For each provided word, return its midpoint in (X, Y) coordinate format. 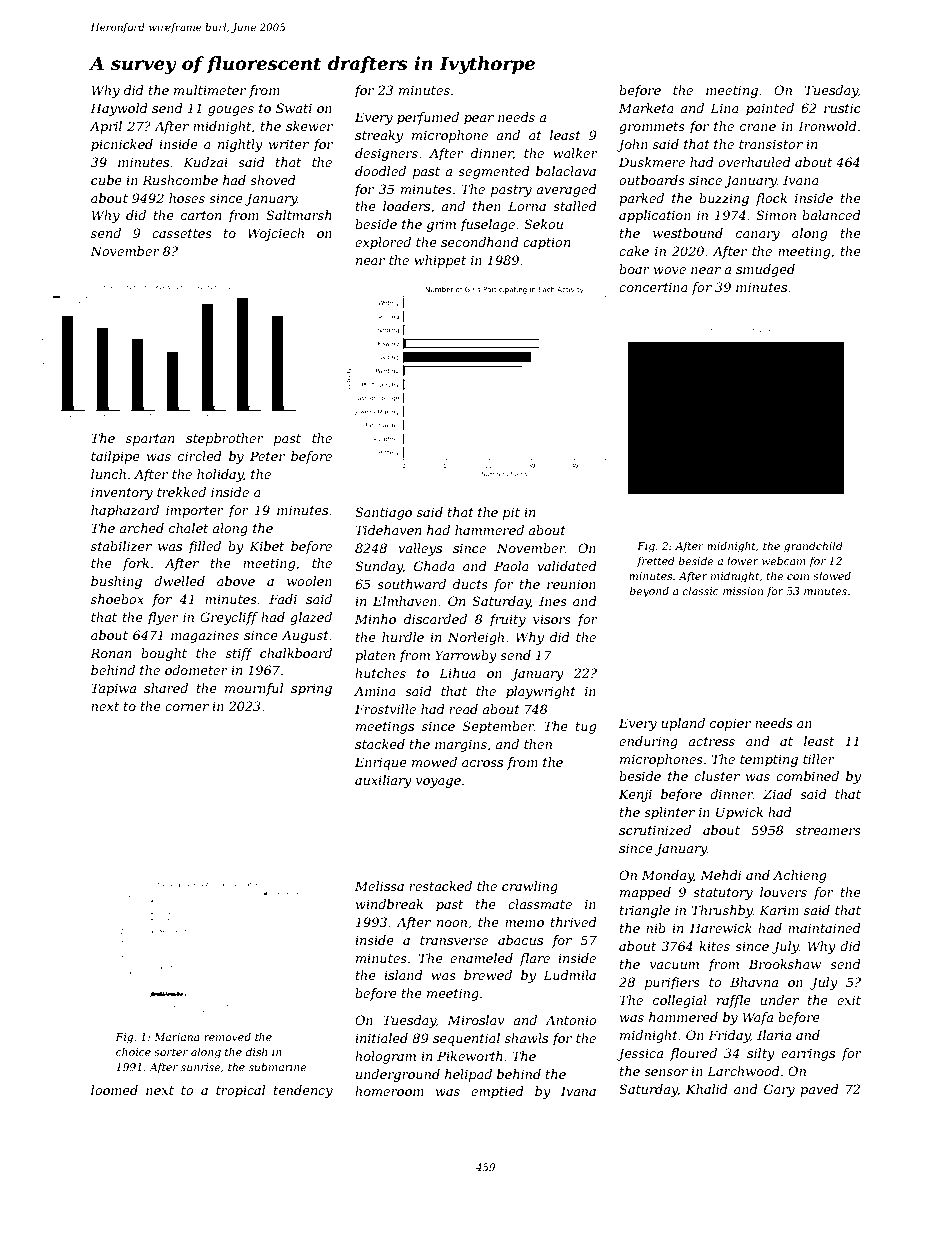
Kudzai (205, 162)
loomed (114, 1090)
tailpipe (115, 457)
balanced (831, 215)
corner (187, 707)
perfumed (428, 118)
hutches (380, 673)
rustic (842, 108)
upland (683, 724)
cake (634, 251)
